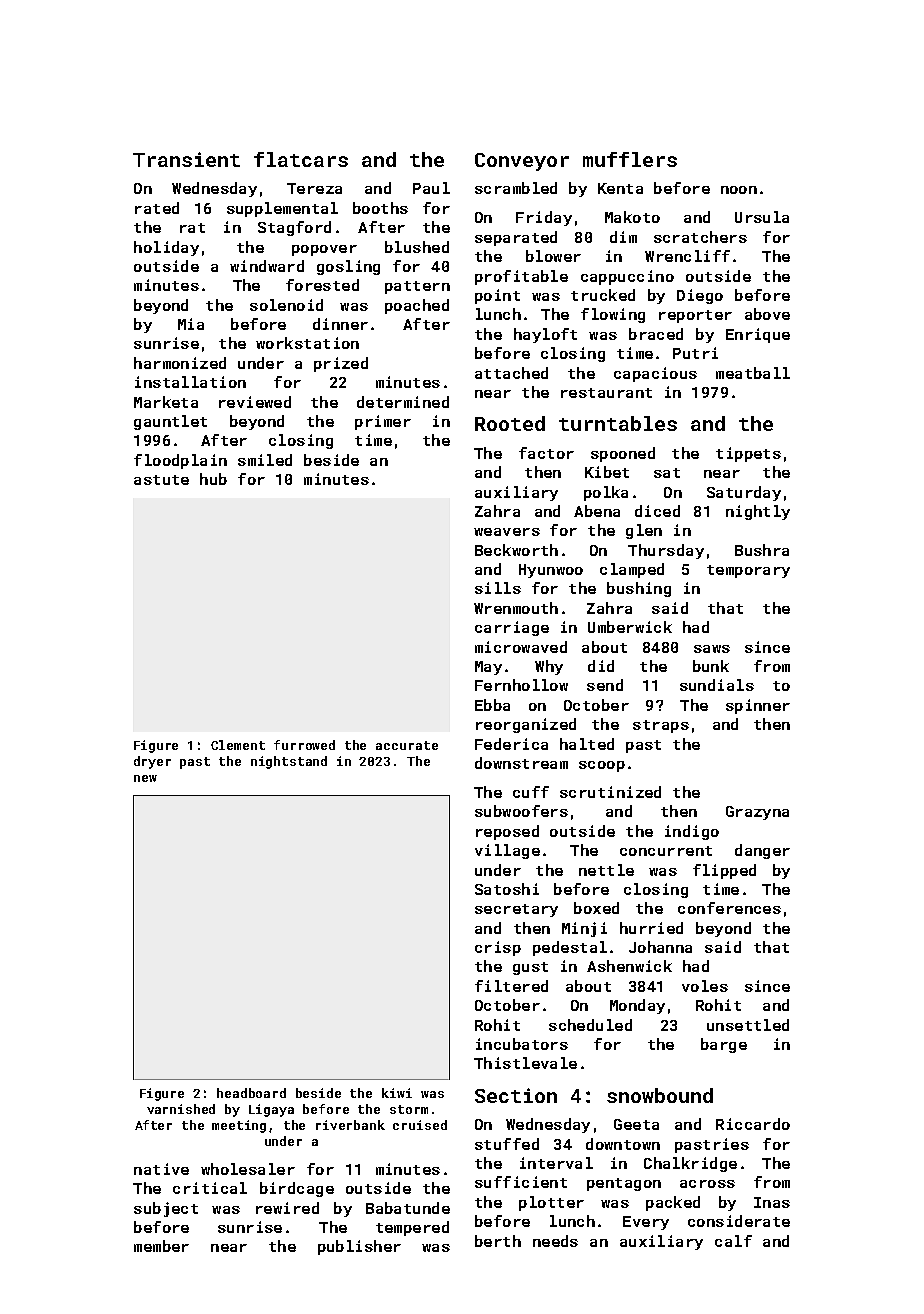 This screenshot has width=924, height=1314. I want to click on rewired, so click(287, 1208).
